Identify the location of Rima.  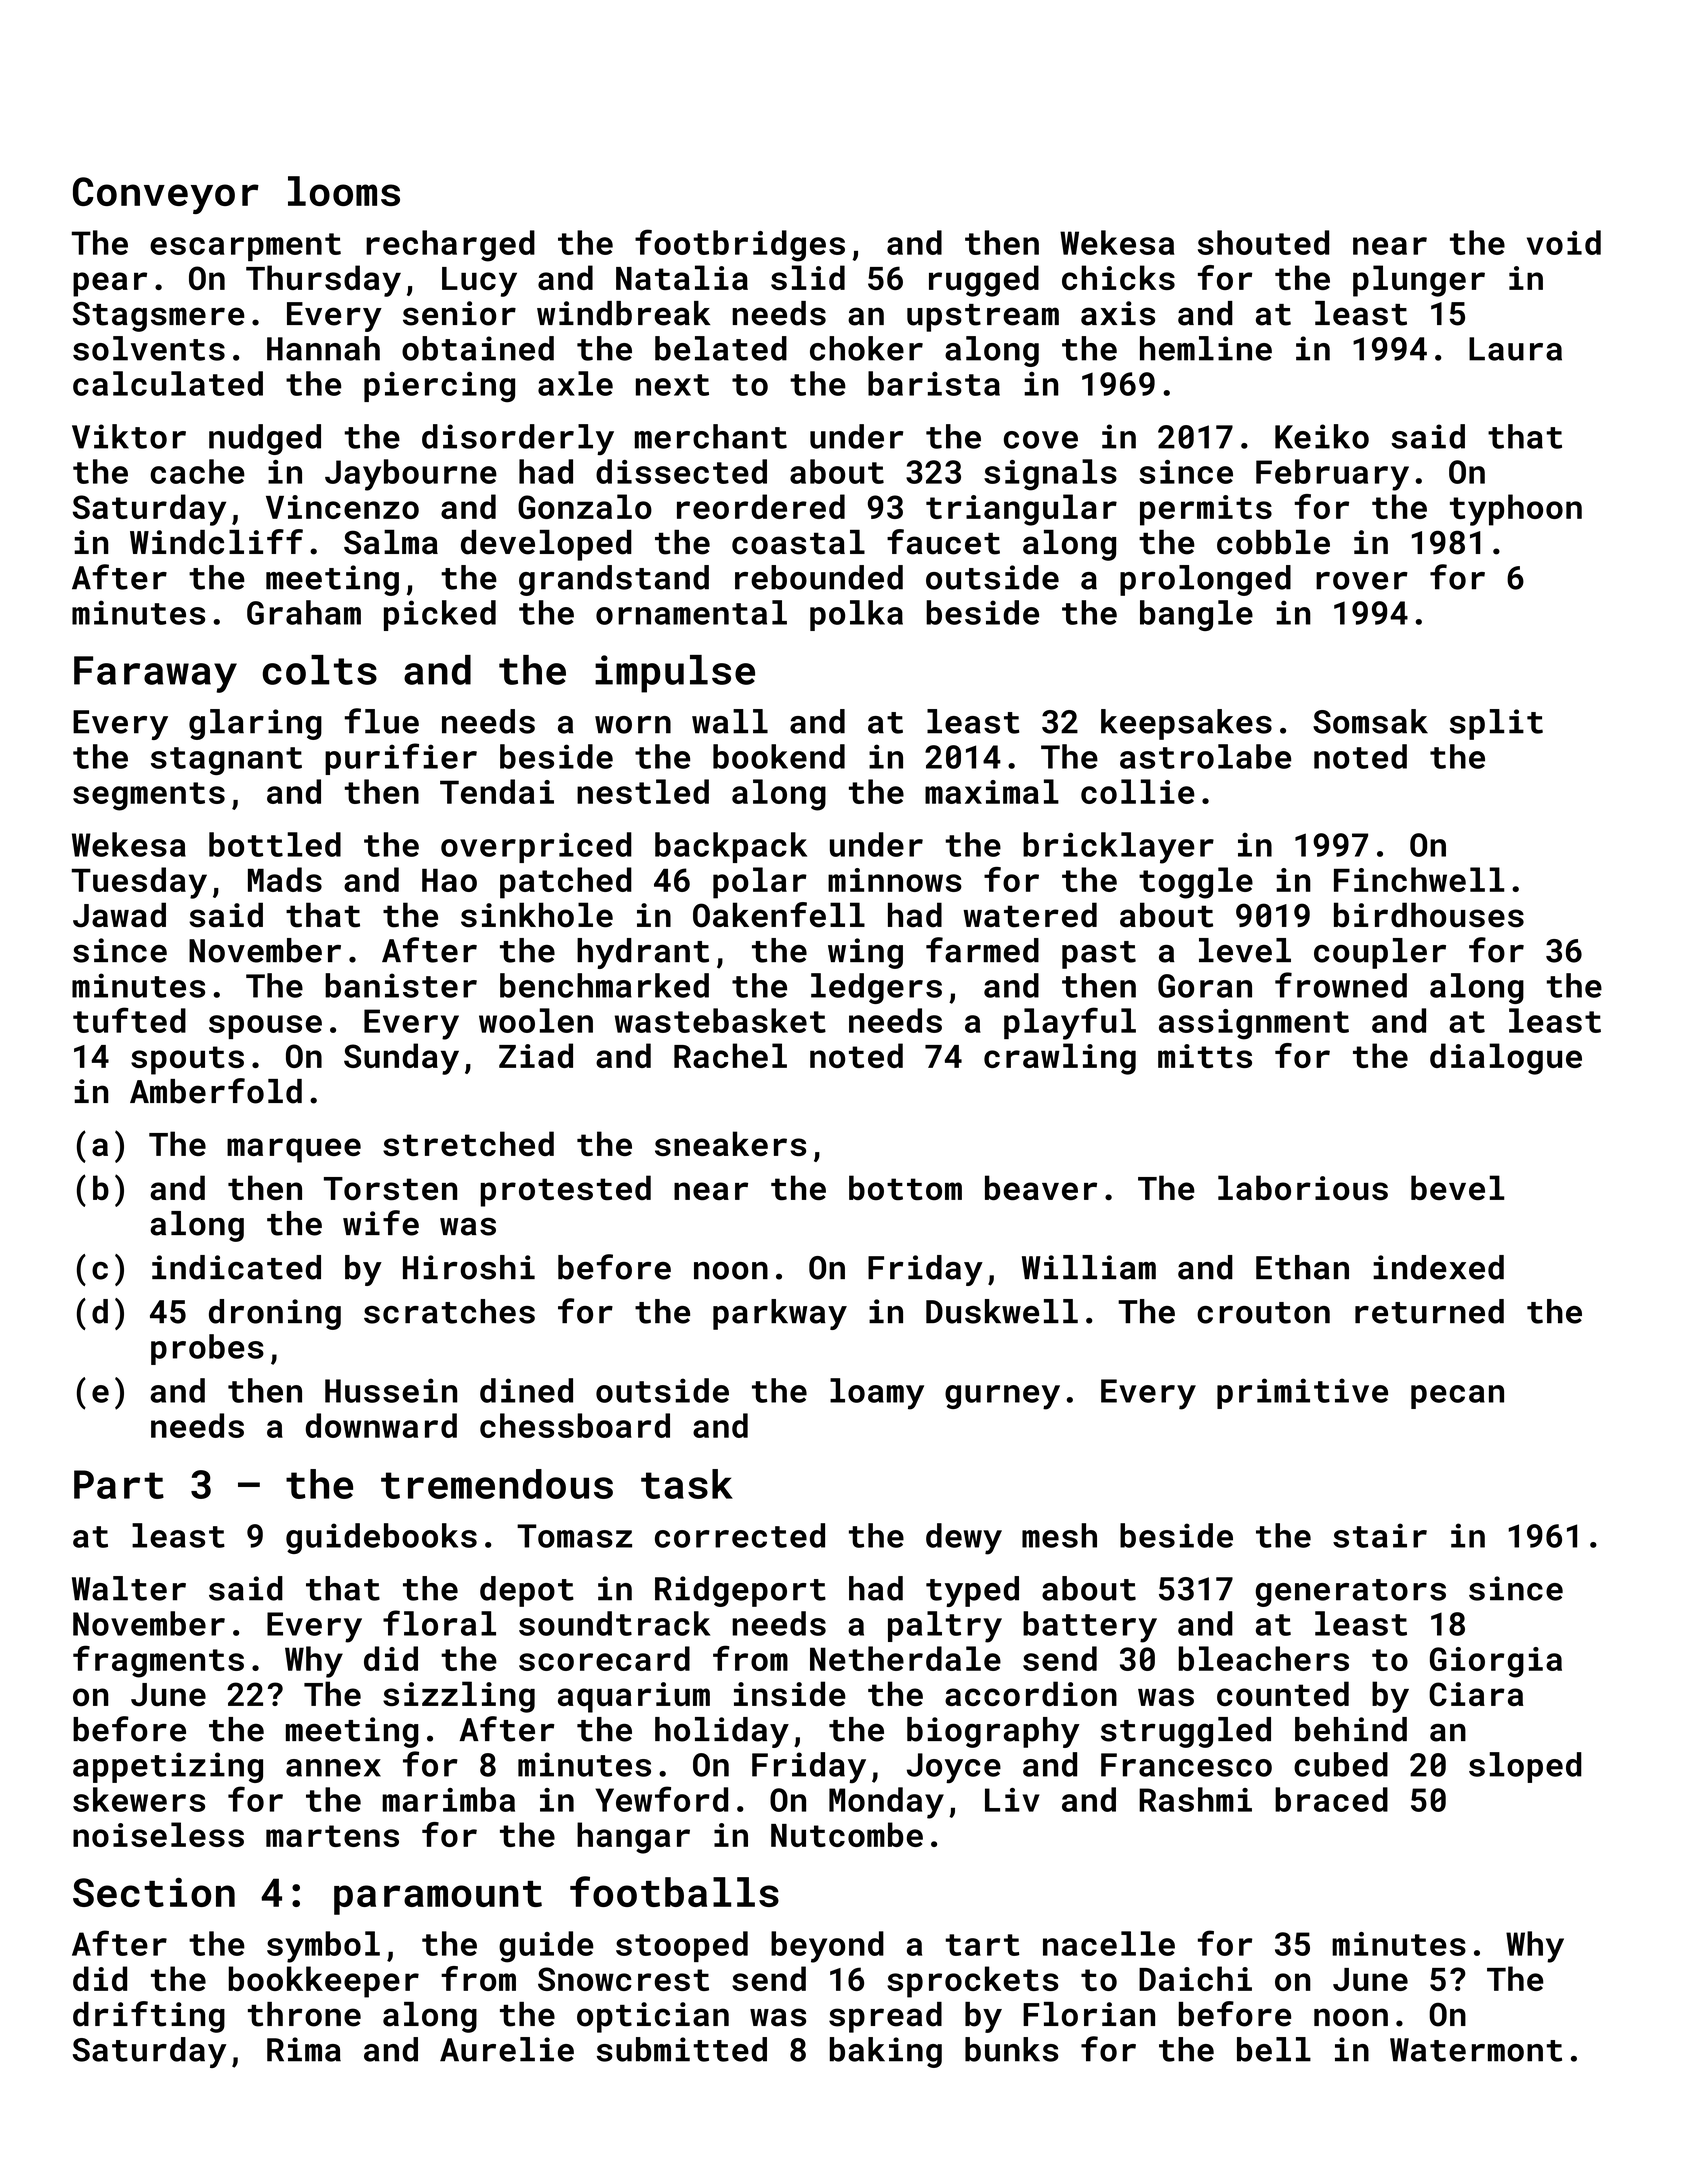
(304, 2049).
